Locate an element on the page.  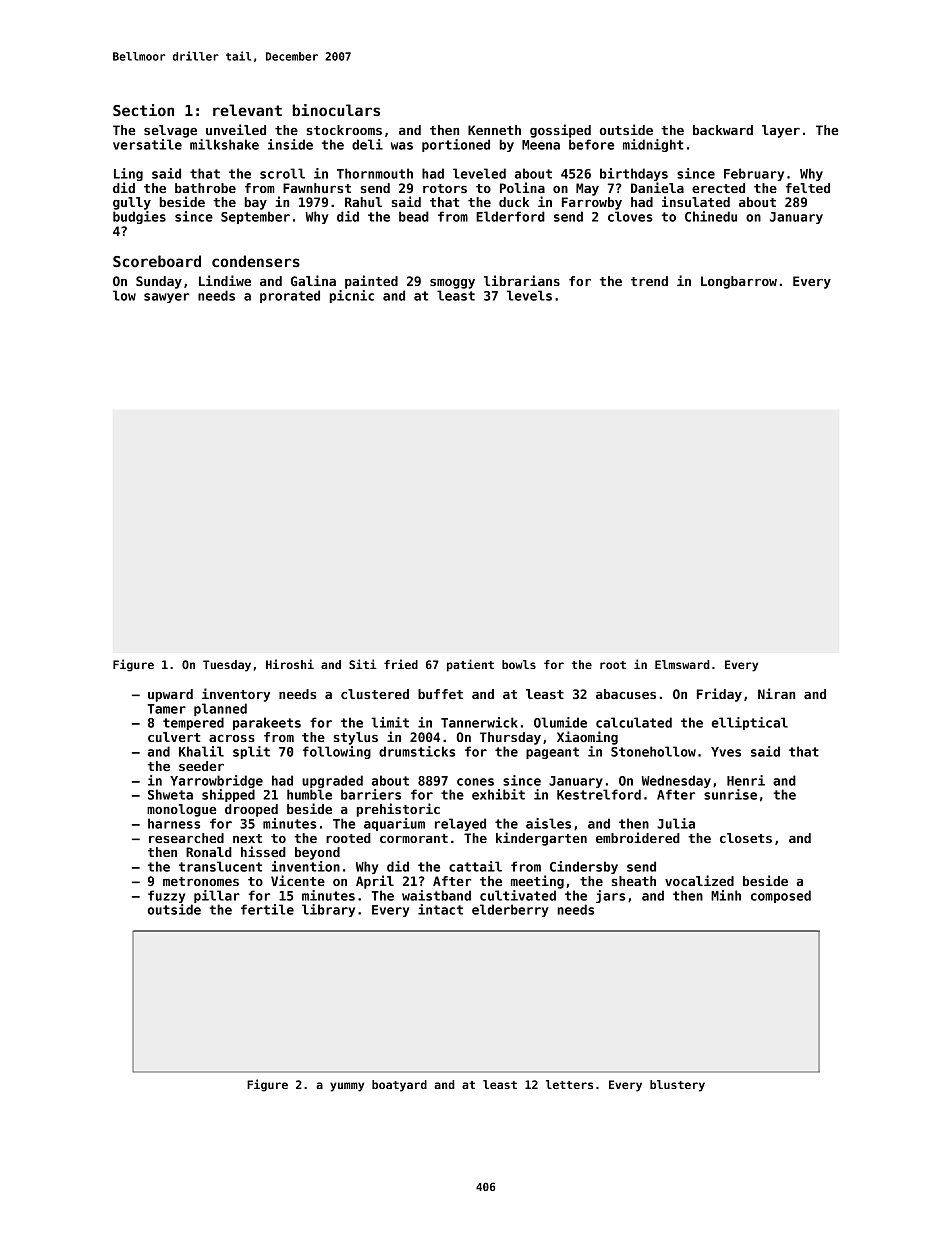
erected is located at coordinates (718, 188).
